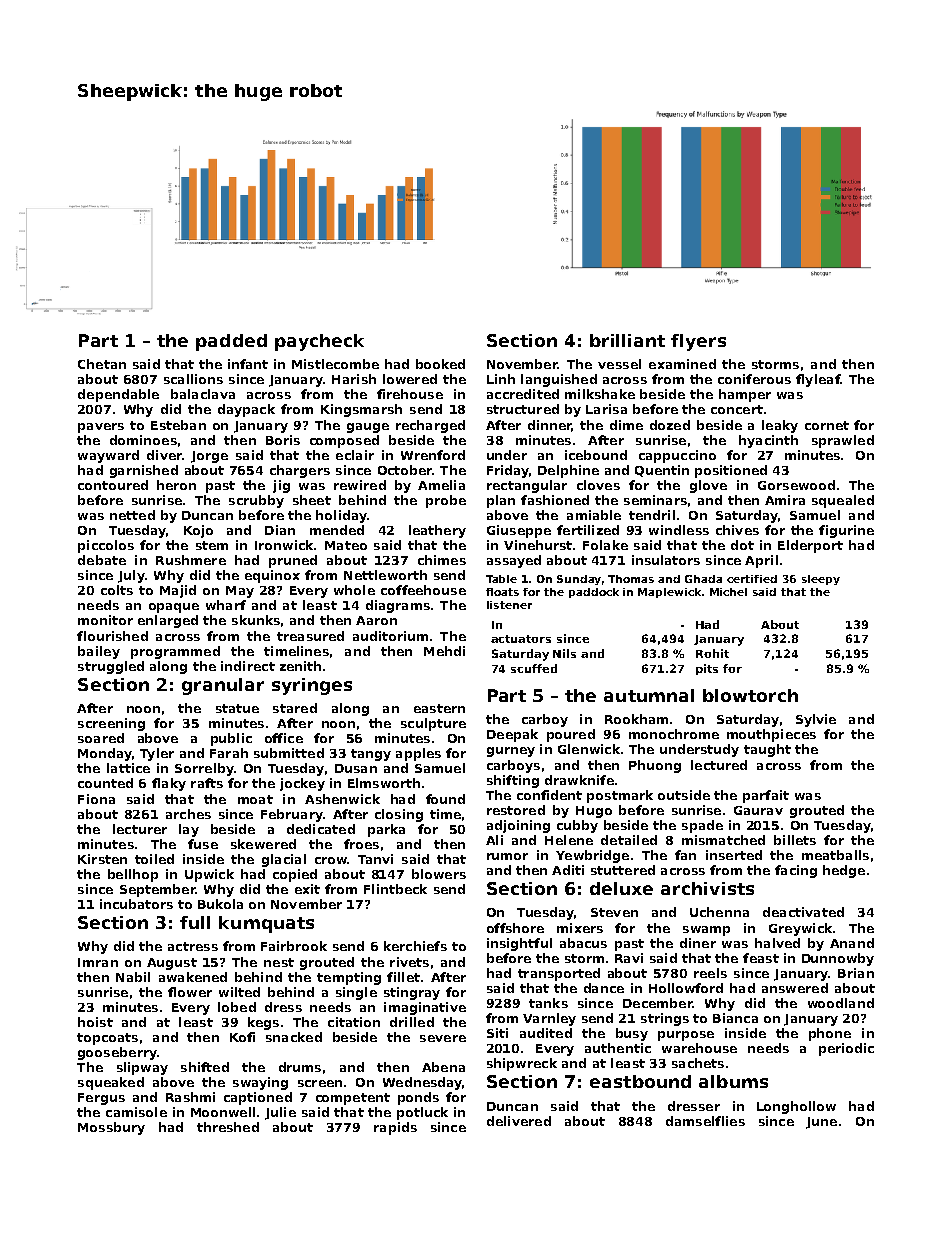 The height and width of the screenshot is (1233, 952). I want to click on paycheck, so click(319, 342).
